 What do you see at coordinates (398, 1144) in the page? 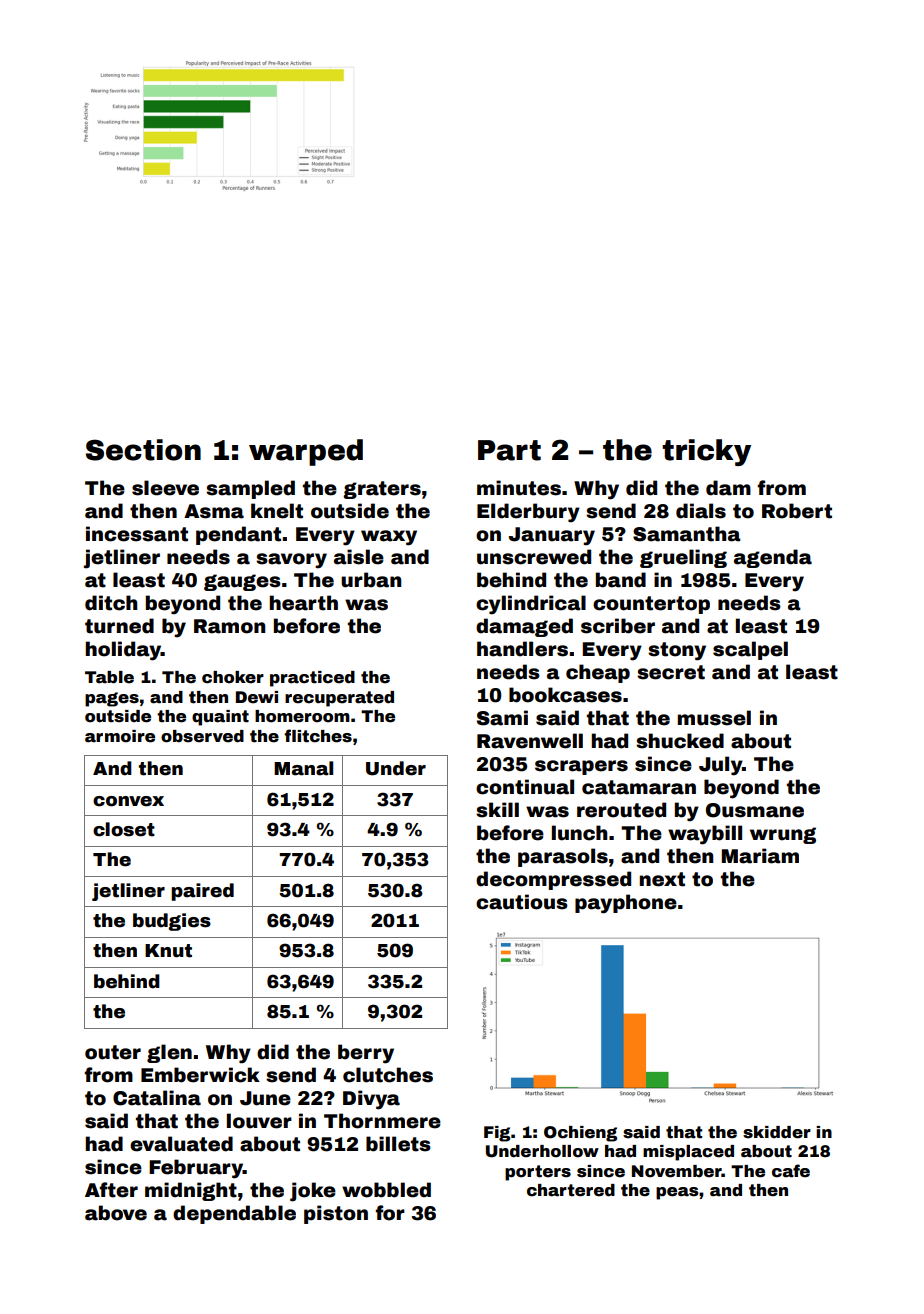
I see `billets` at bounding box center [398, 1144].
